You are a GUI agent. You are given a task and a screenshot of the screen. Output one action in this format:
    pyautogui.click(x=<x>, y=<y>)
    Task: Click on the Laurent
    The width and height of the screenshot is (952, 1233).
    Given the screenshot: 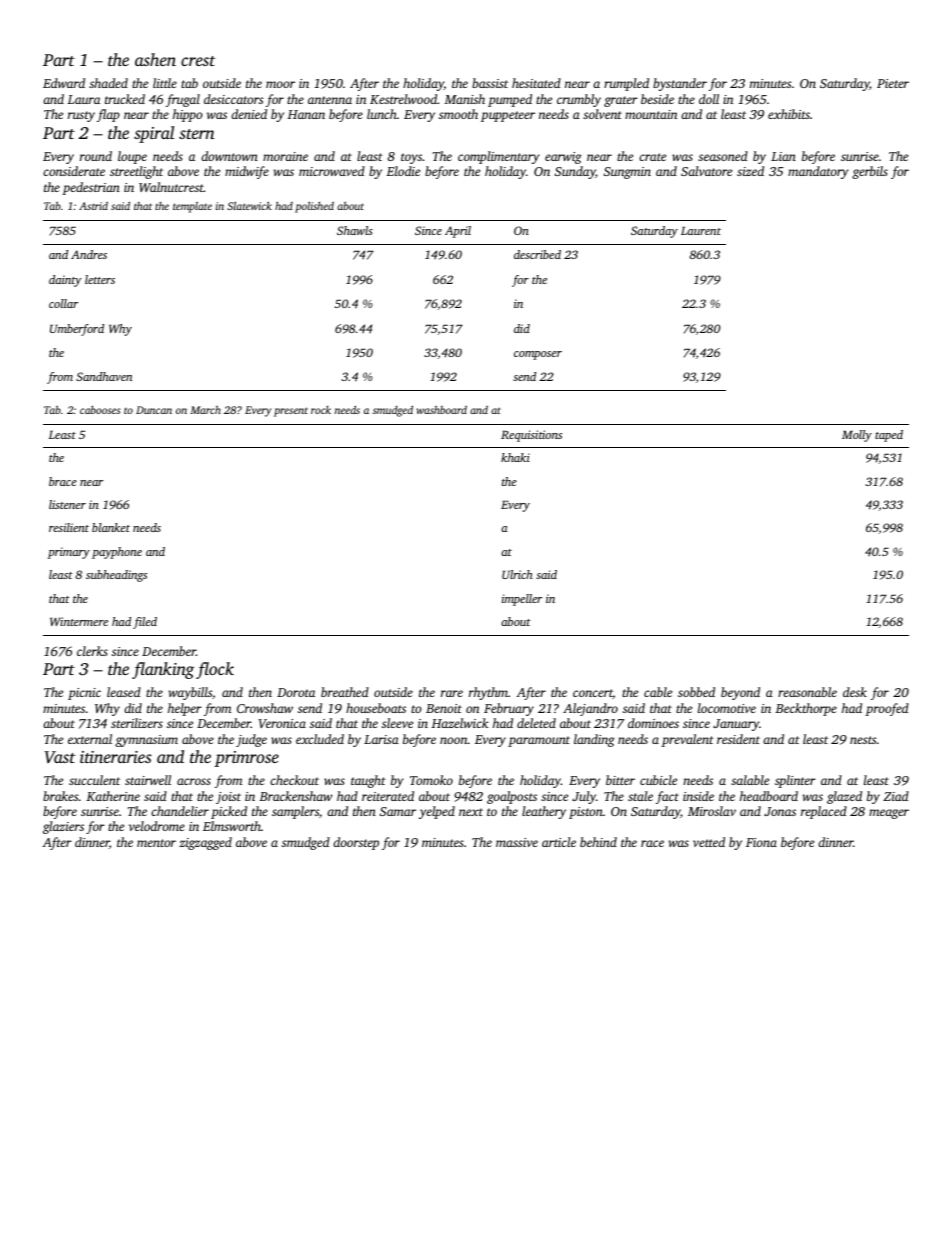 What is the action you would take?
    pyautogui.click(x=701, y=230)
